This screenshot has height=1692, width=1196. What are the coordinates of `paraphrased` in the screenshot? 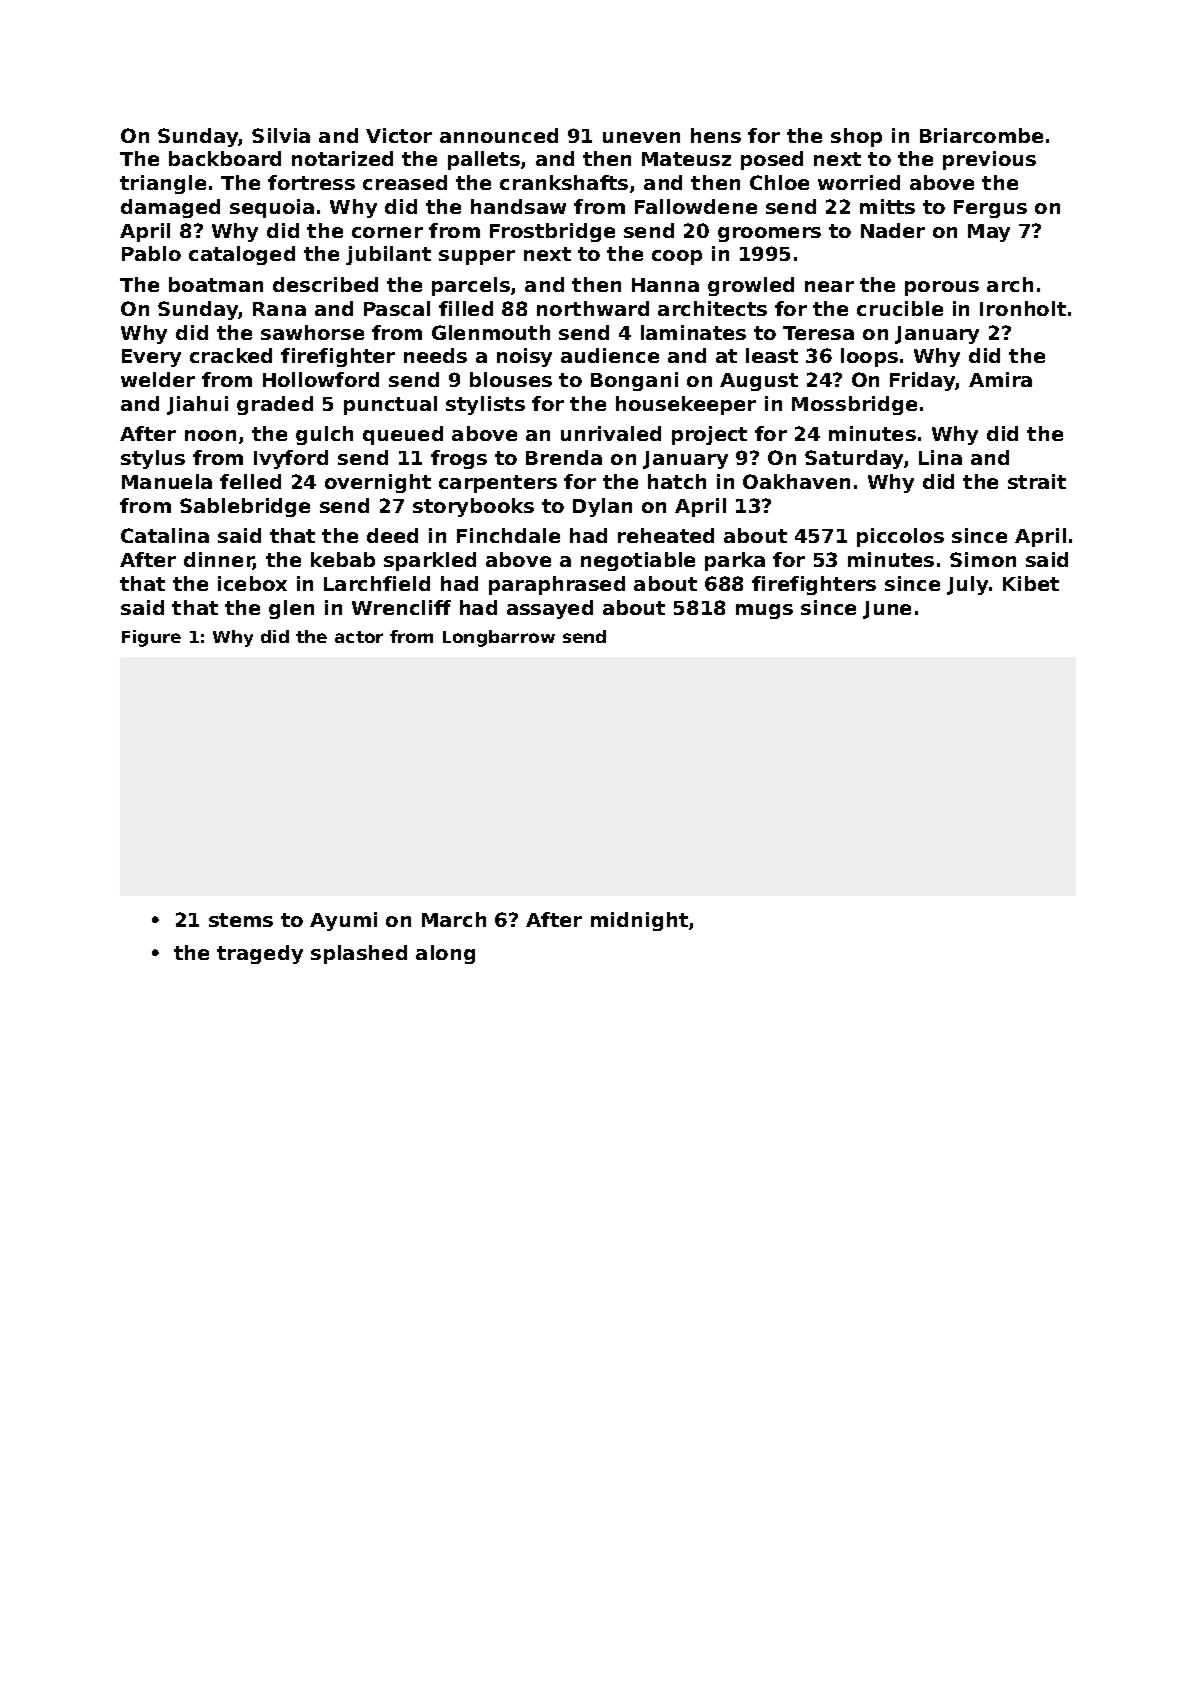 It's located at (557, 585).
